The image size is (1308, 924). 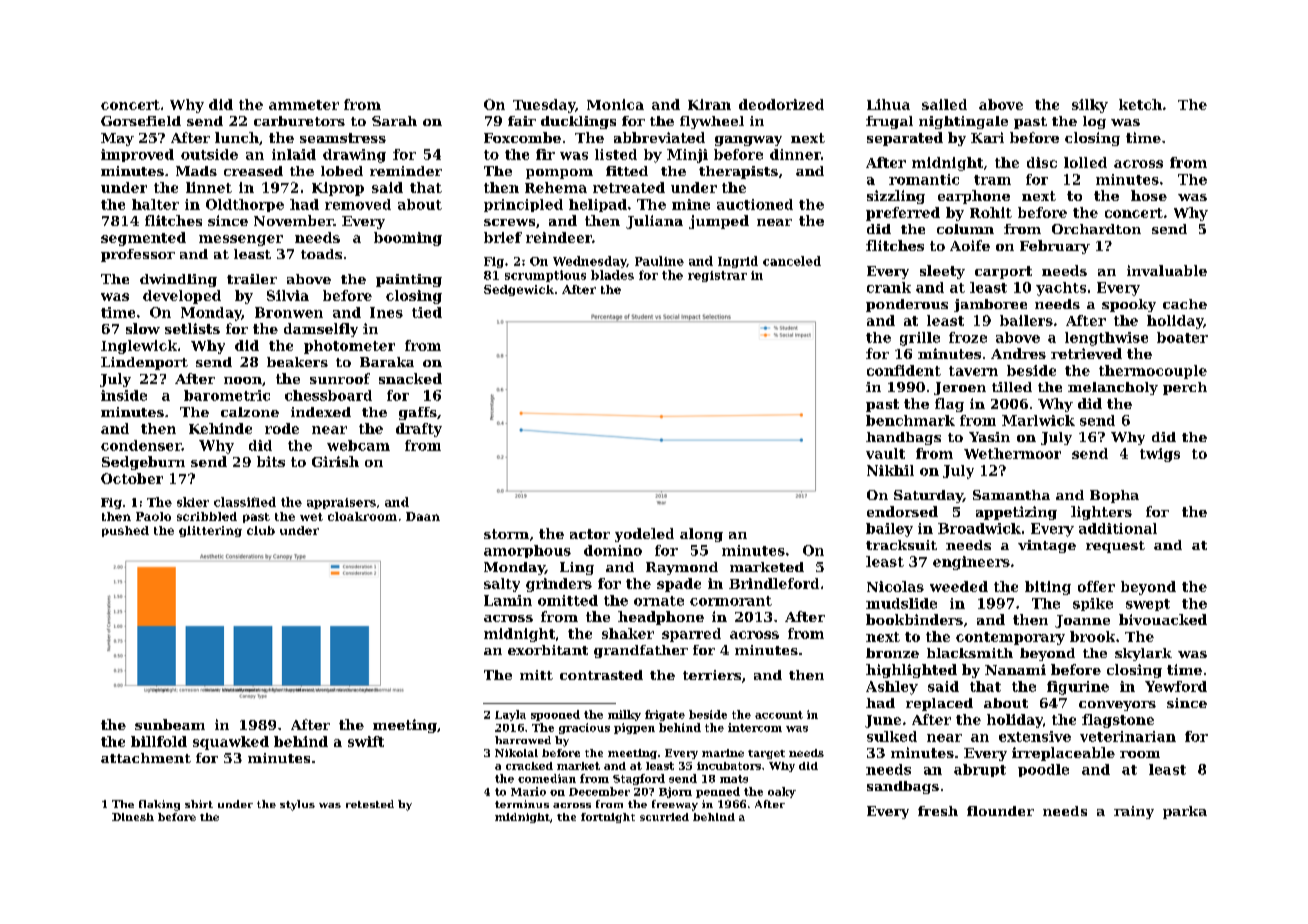 What do you see at coordinates (712, 675) in the document?
I see `terriers` at bounding box center [712, 675].
